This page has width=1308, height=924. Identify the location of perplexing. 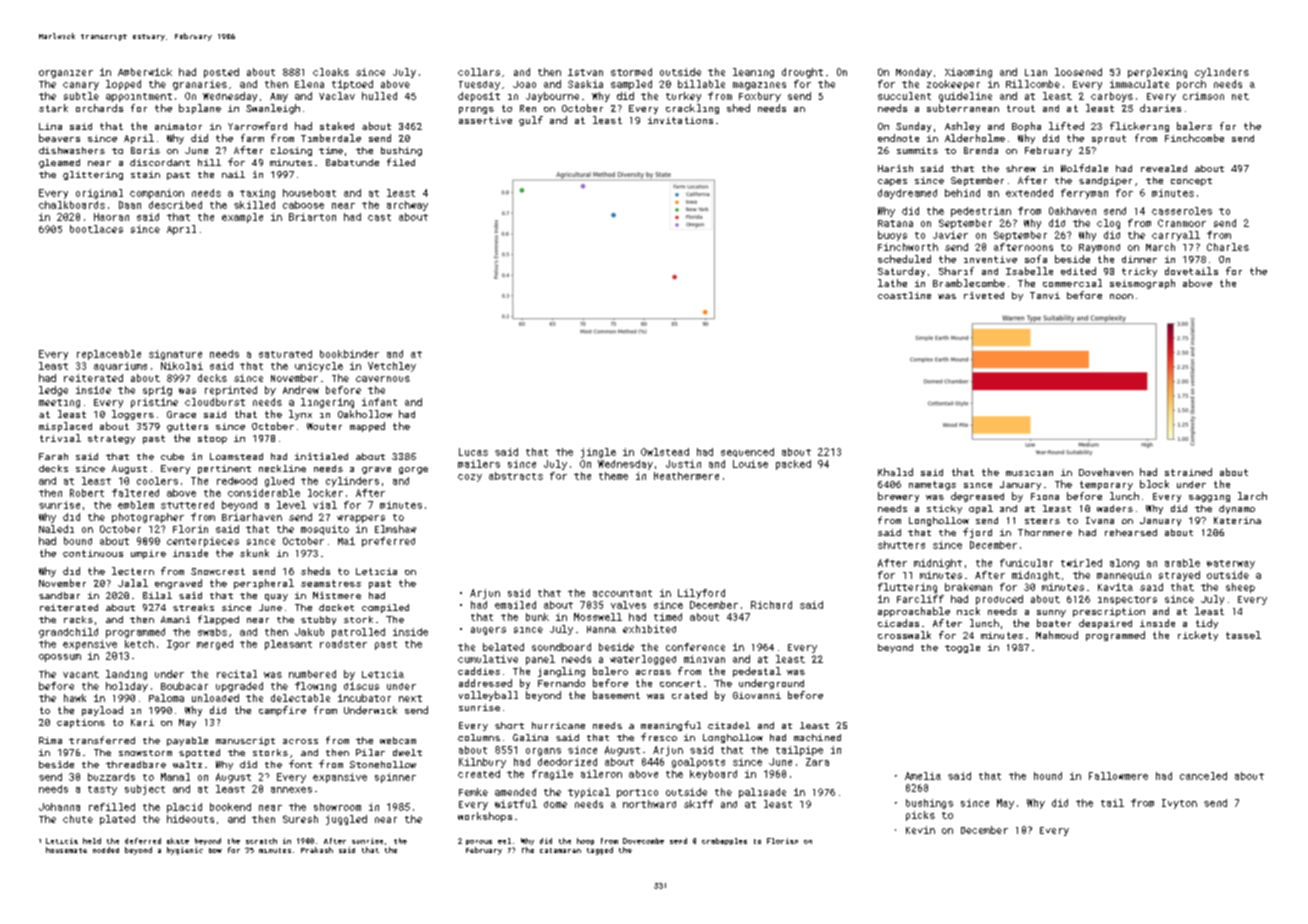
(1157, 73).
